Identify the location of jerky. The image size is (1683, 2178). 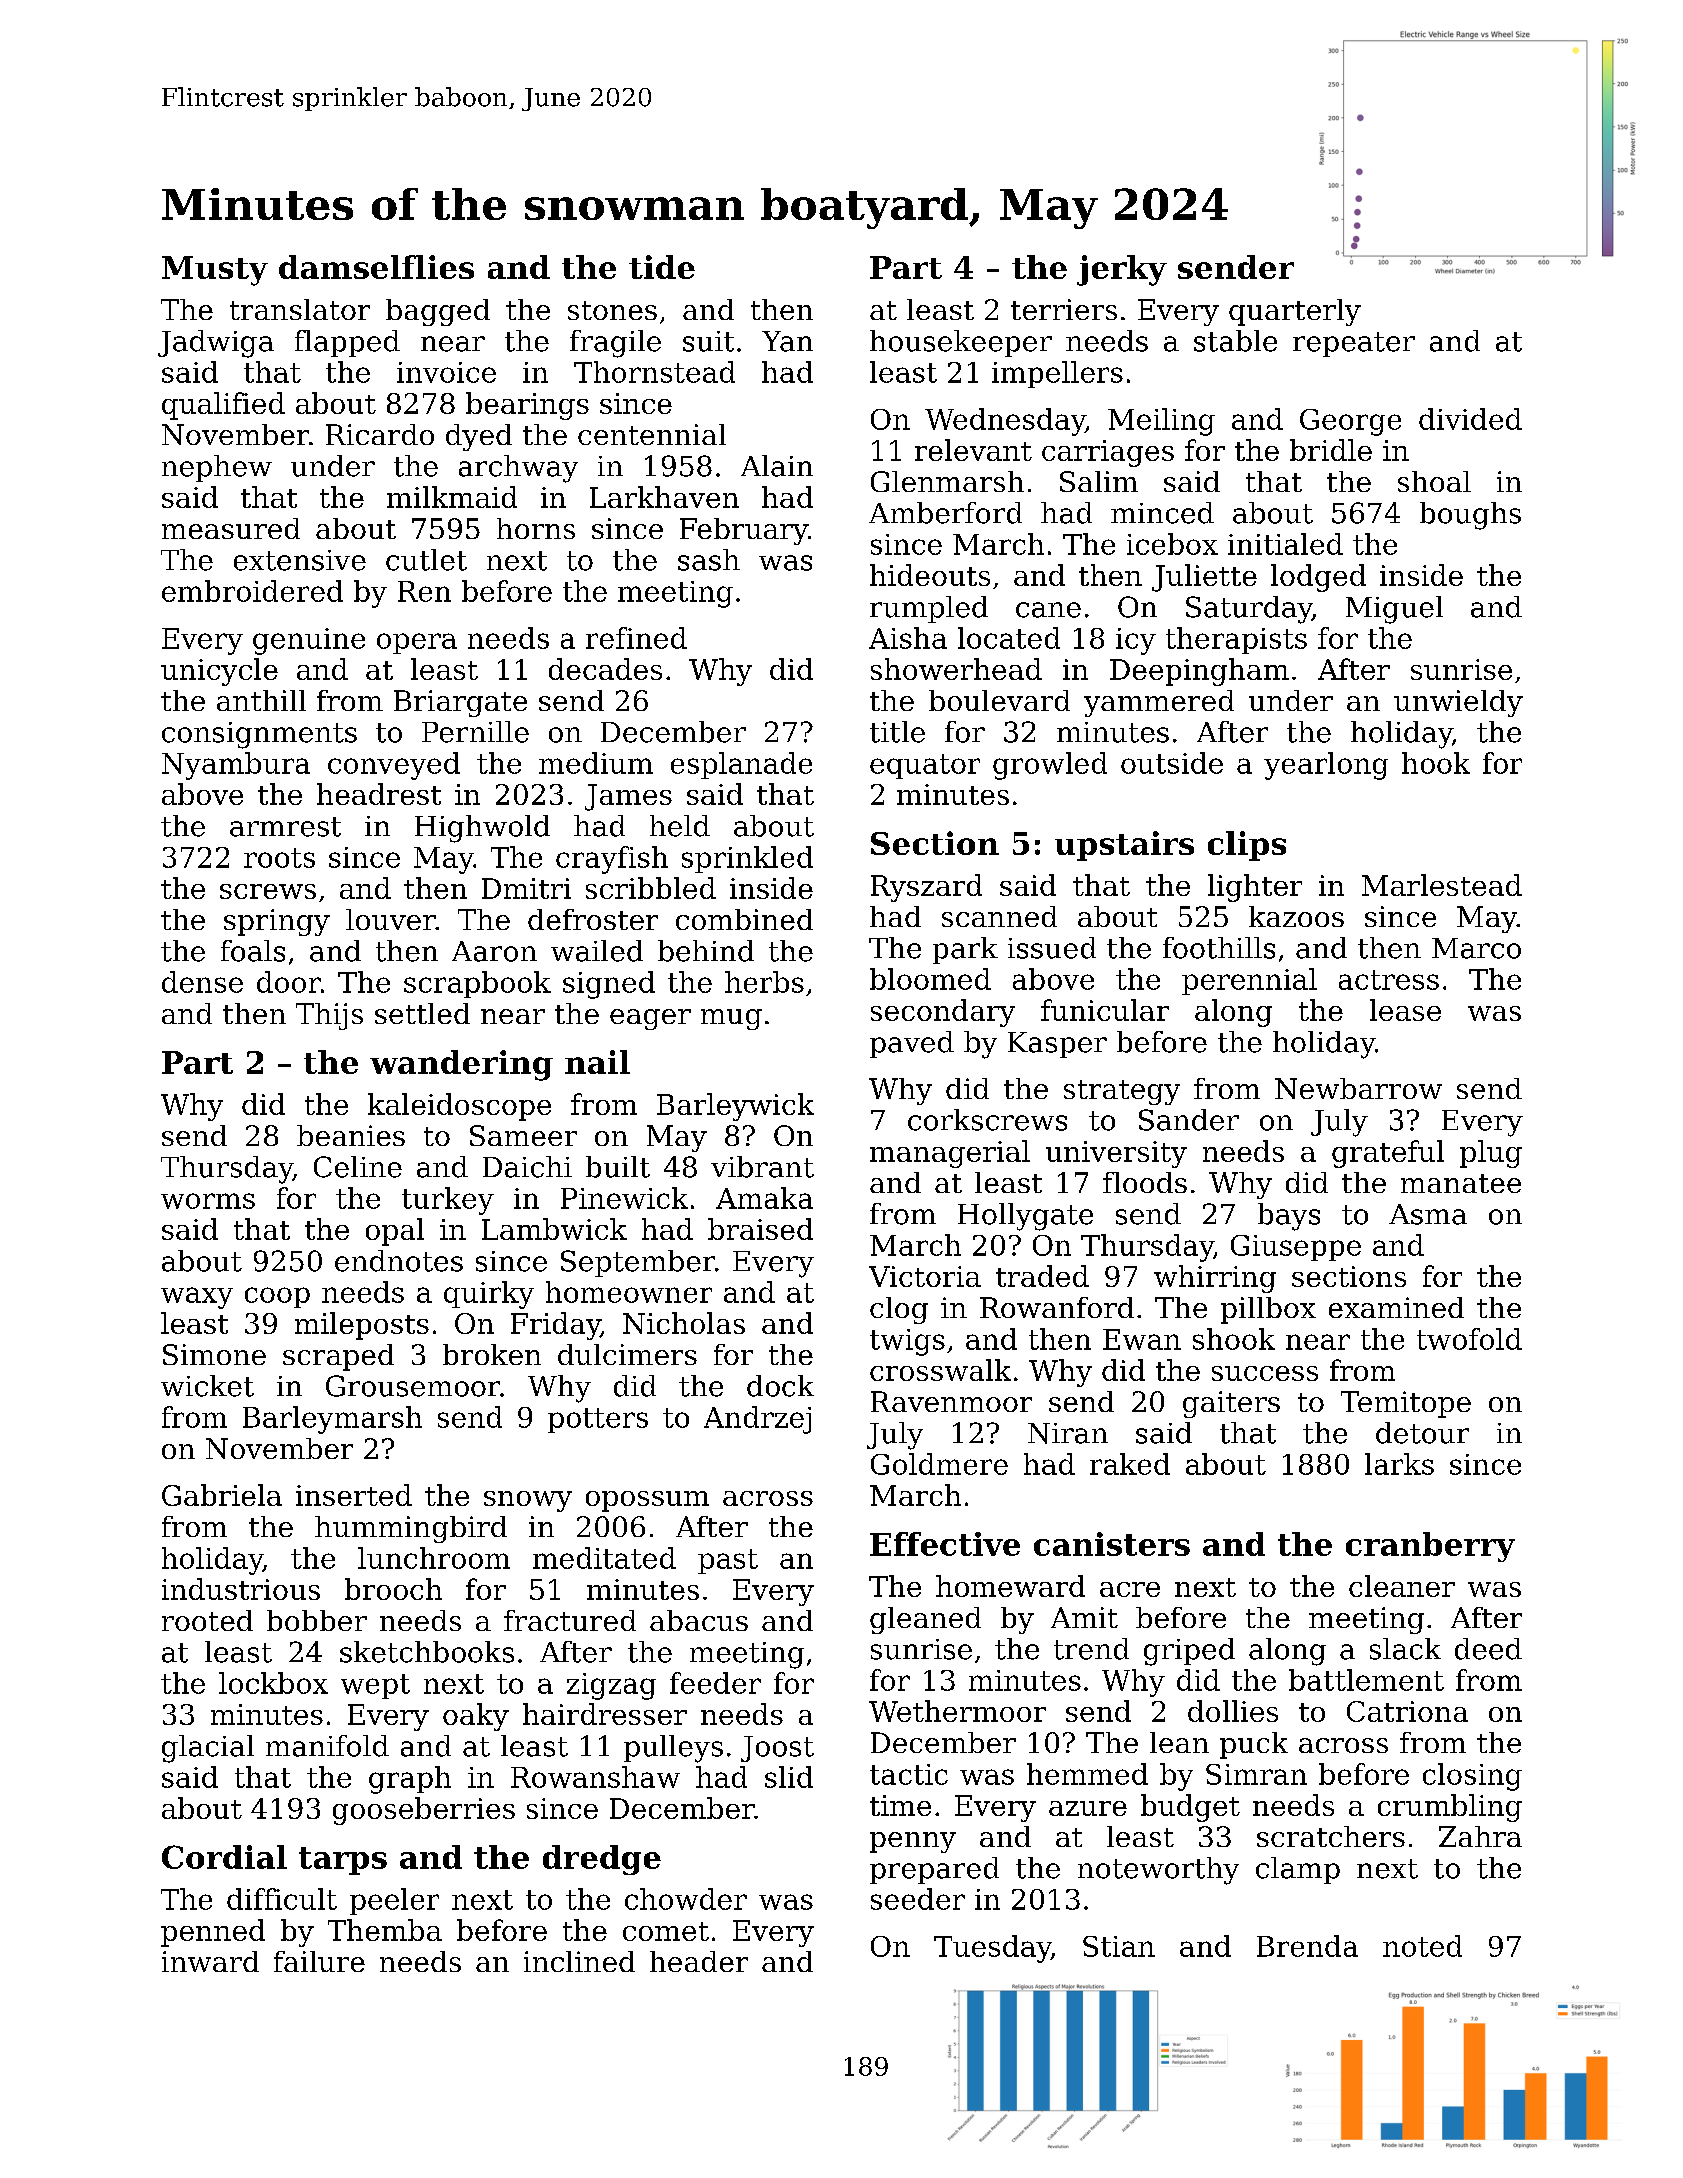
(1122, 270).
